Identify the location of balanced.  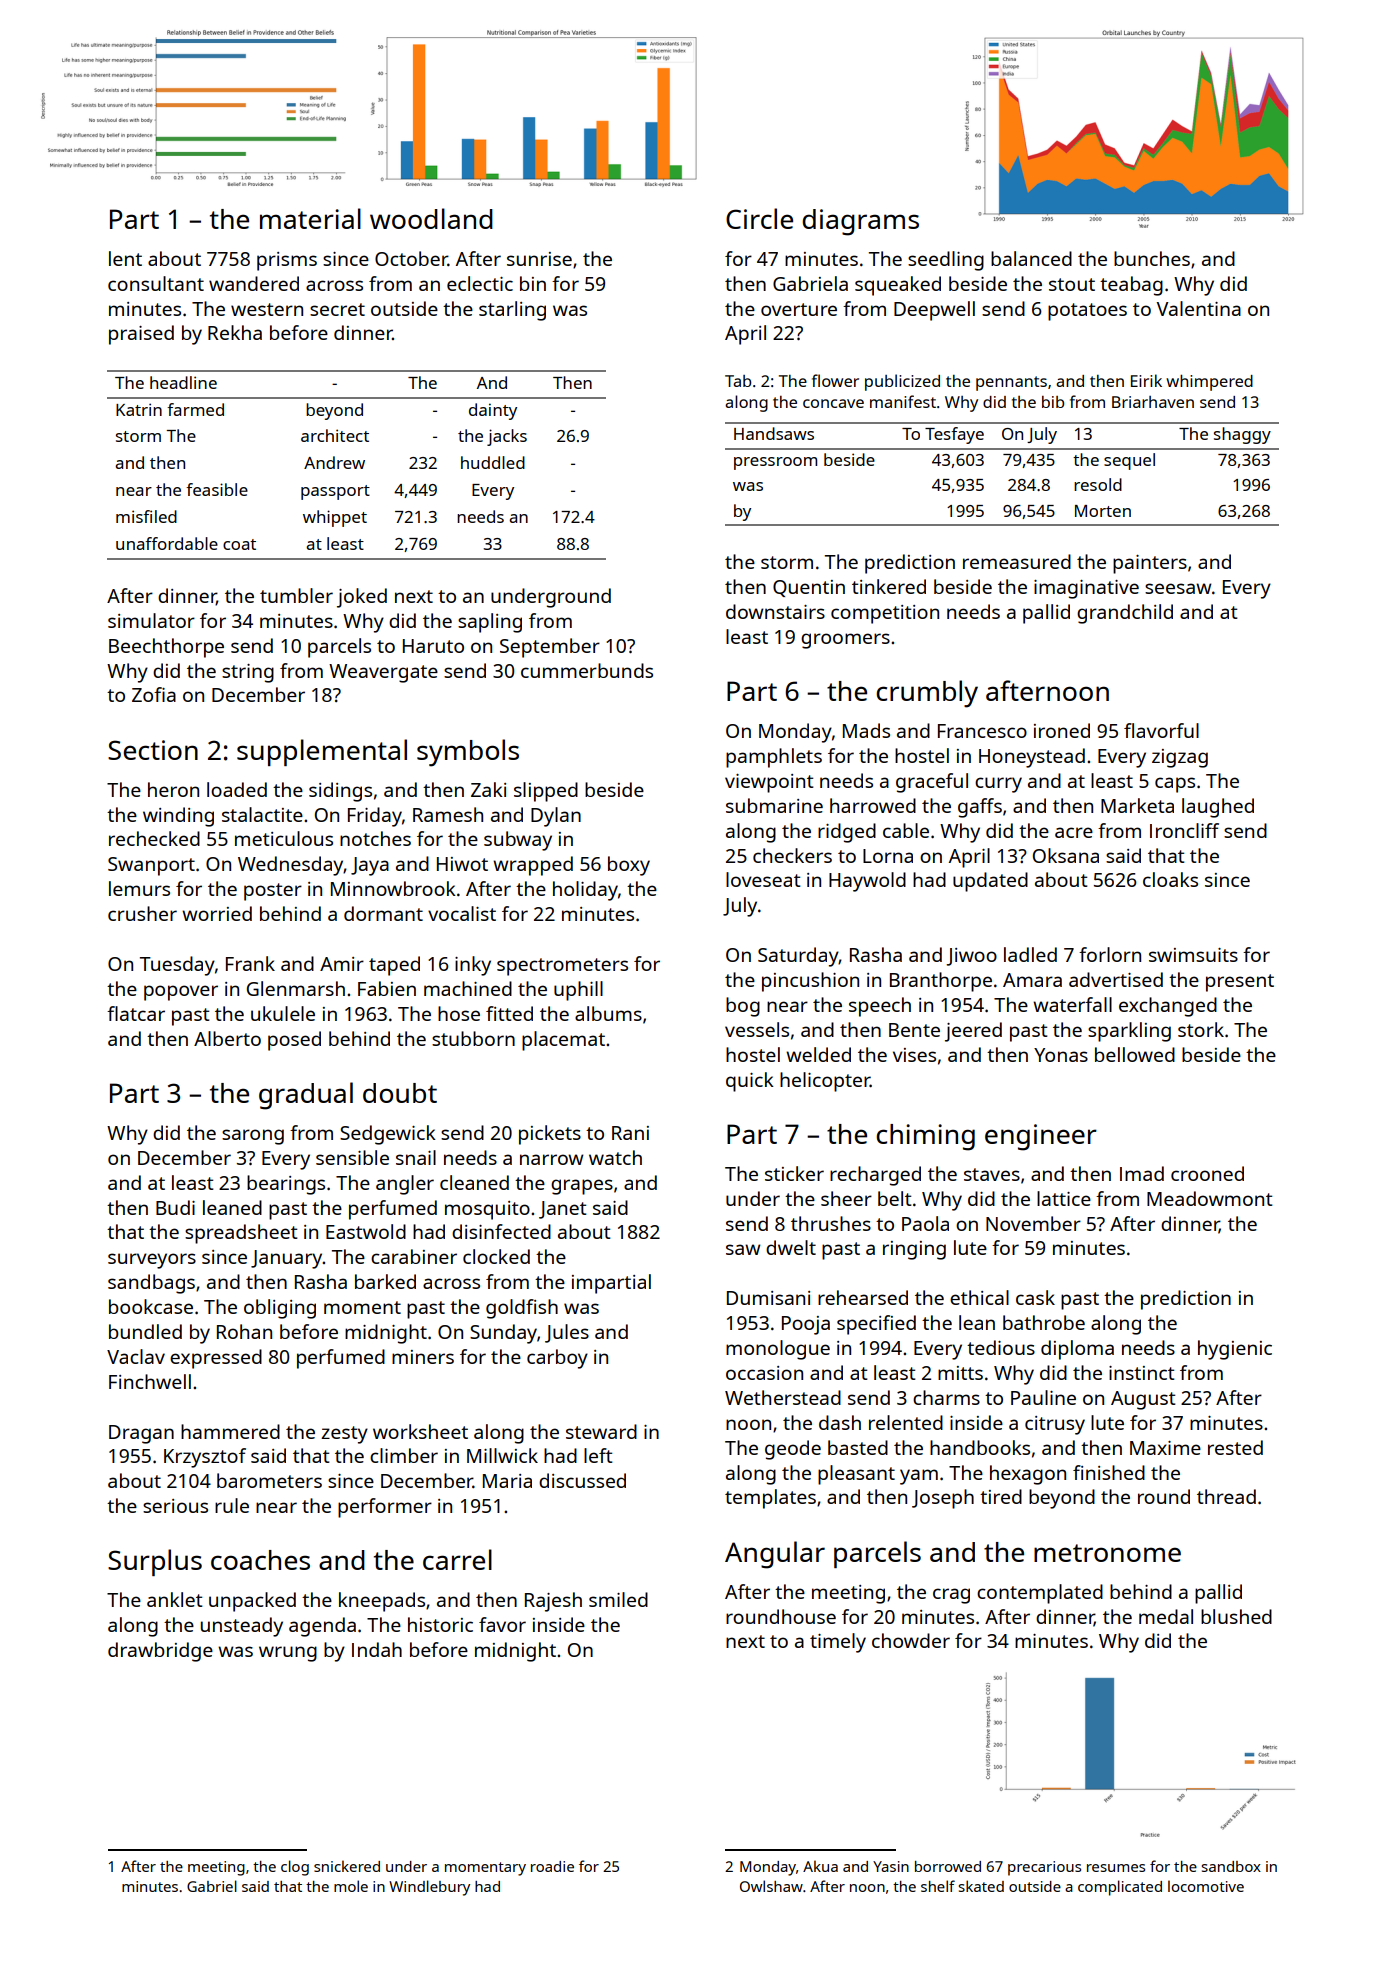
(1031, 258).
